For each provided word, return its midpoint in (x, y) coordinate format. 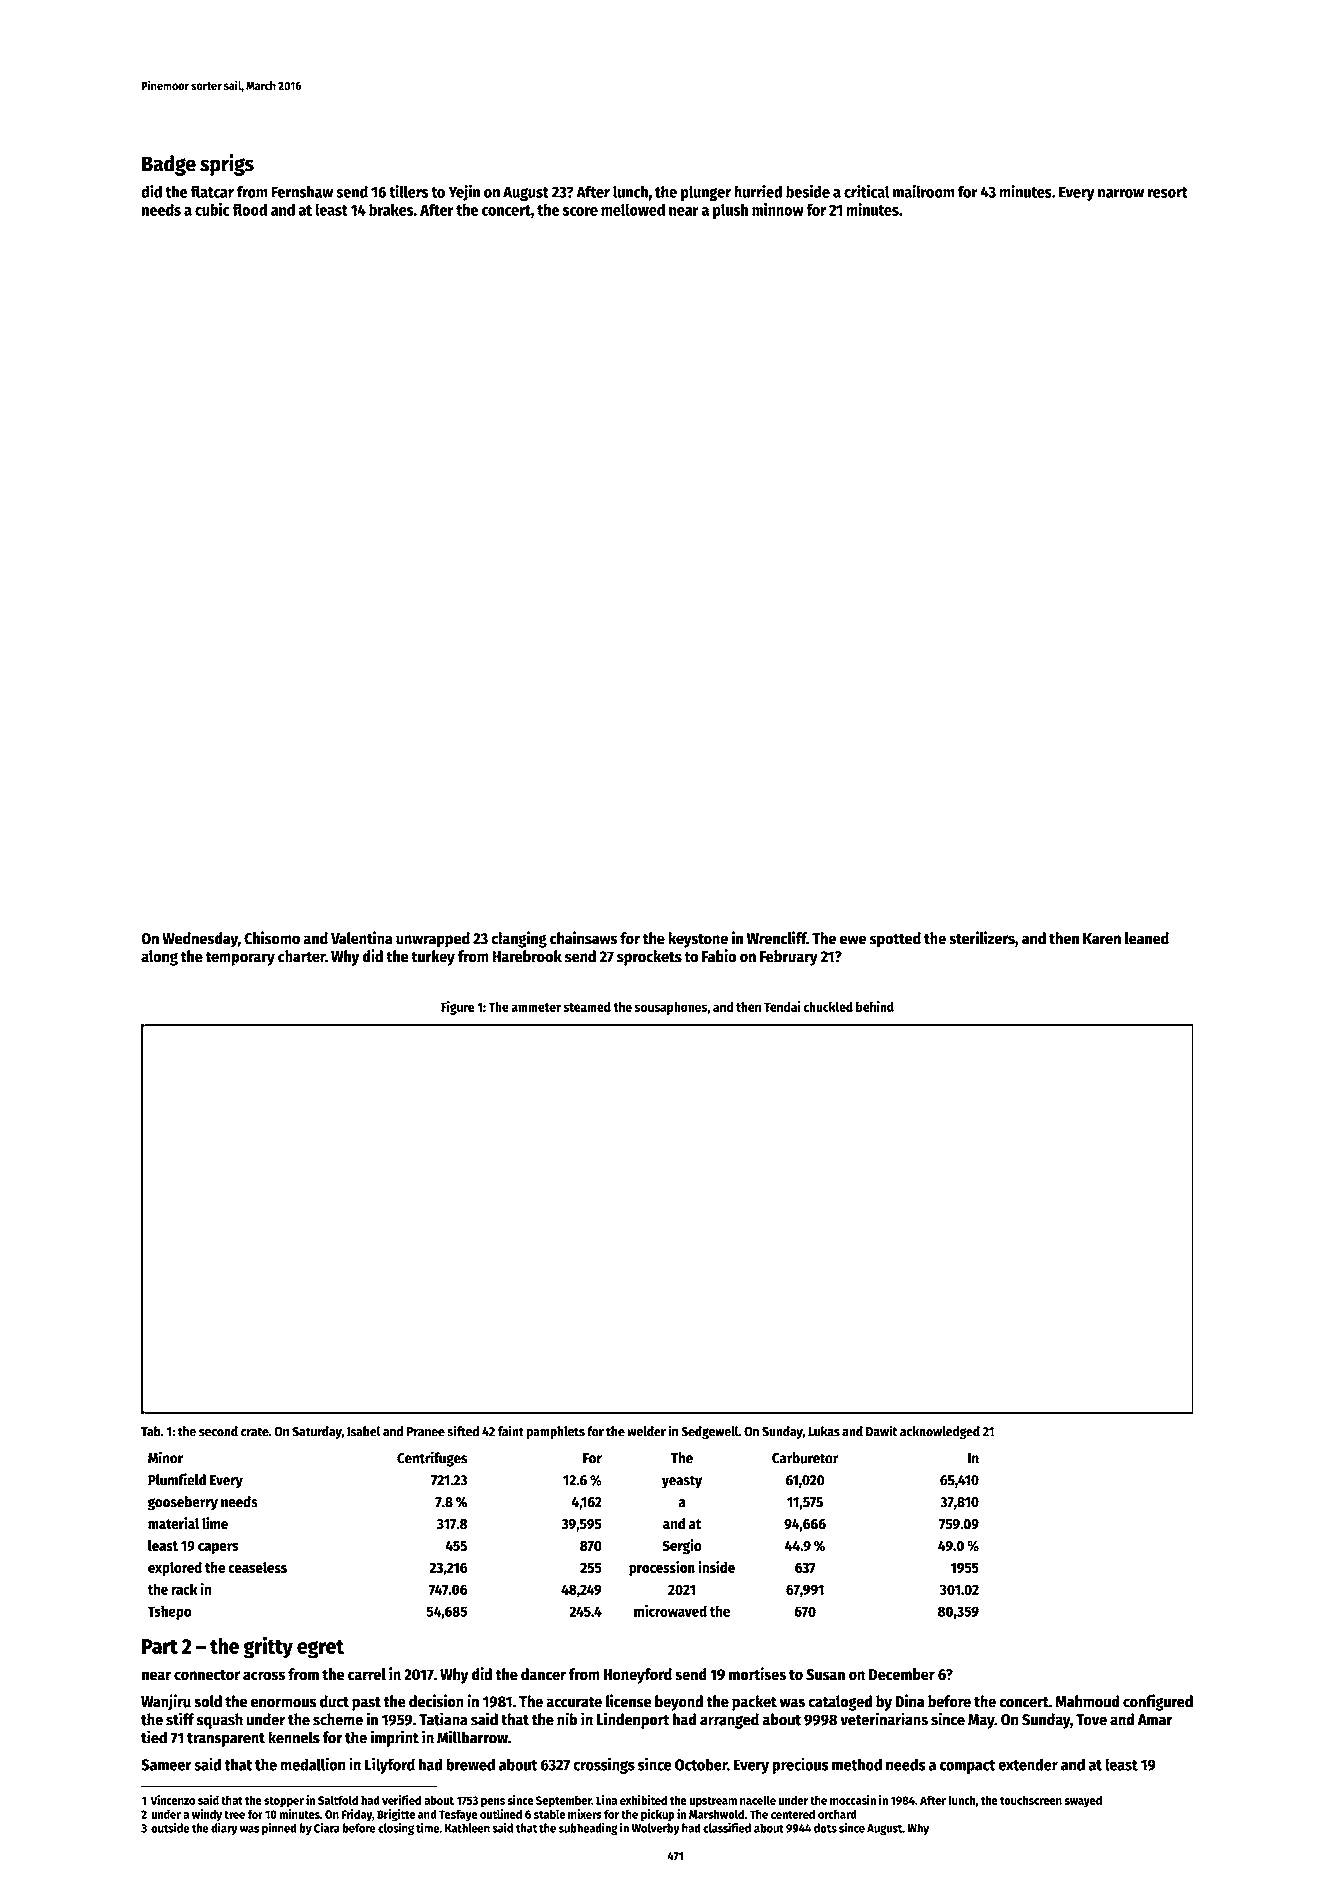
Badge (169, 165)
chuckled (828, 1007)
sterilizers (982, 938)
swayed (1083, 1801)
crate (255, 1432)
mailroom (924, 191)
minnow (778, 209)
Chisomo (272, 938)
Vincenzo (173, 1800)
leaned (1147, 938)
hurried (758, 191)
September (564, 1801)
